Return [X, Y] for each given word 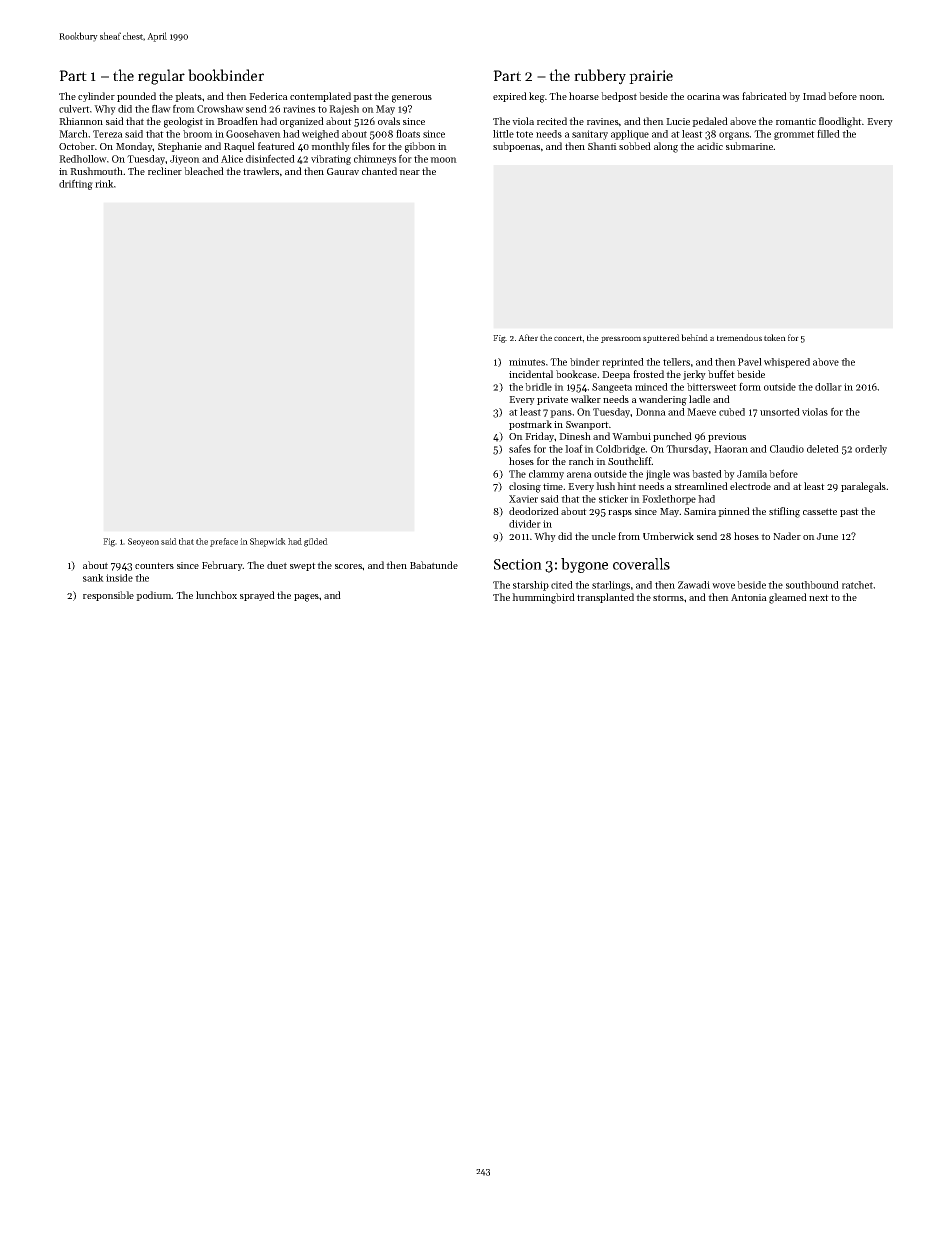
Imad [814, 96]
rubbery [600, 77]
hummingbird [543, 598]
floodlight [840, 122]
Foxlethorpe [669, 500]
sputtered [661, 338]
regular [161, 77]
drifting [76, 184]
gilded [316, 542]
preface [224, 542]
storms [668, 597]
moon [443, 160]
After [528, 337]
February [222, 566]
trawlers [261, 171]
